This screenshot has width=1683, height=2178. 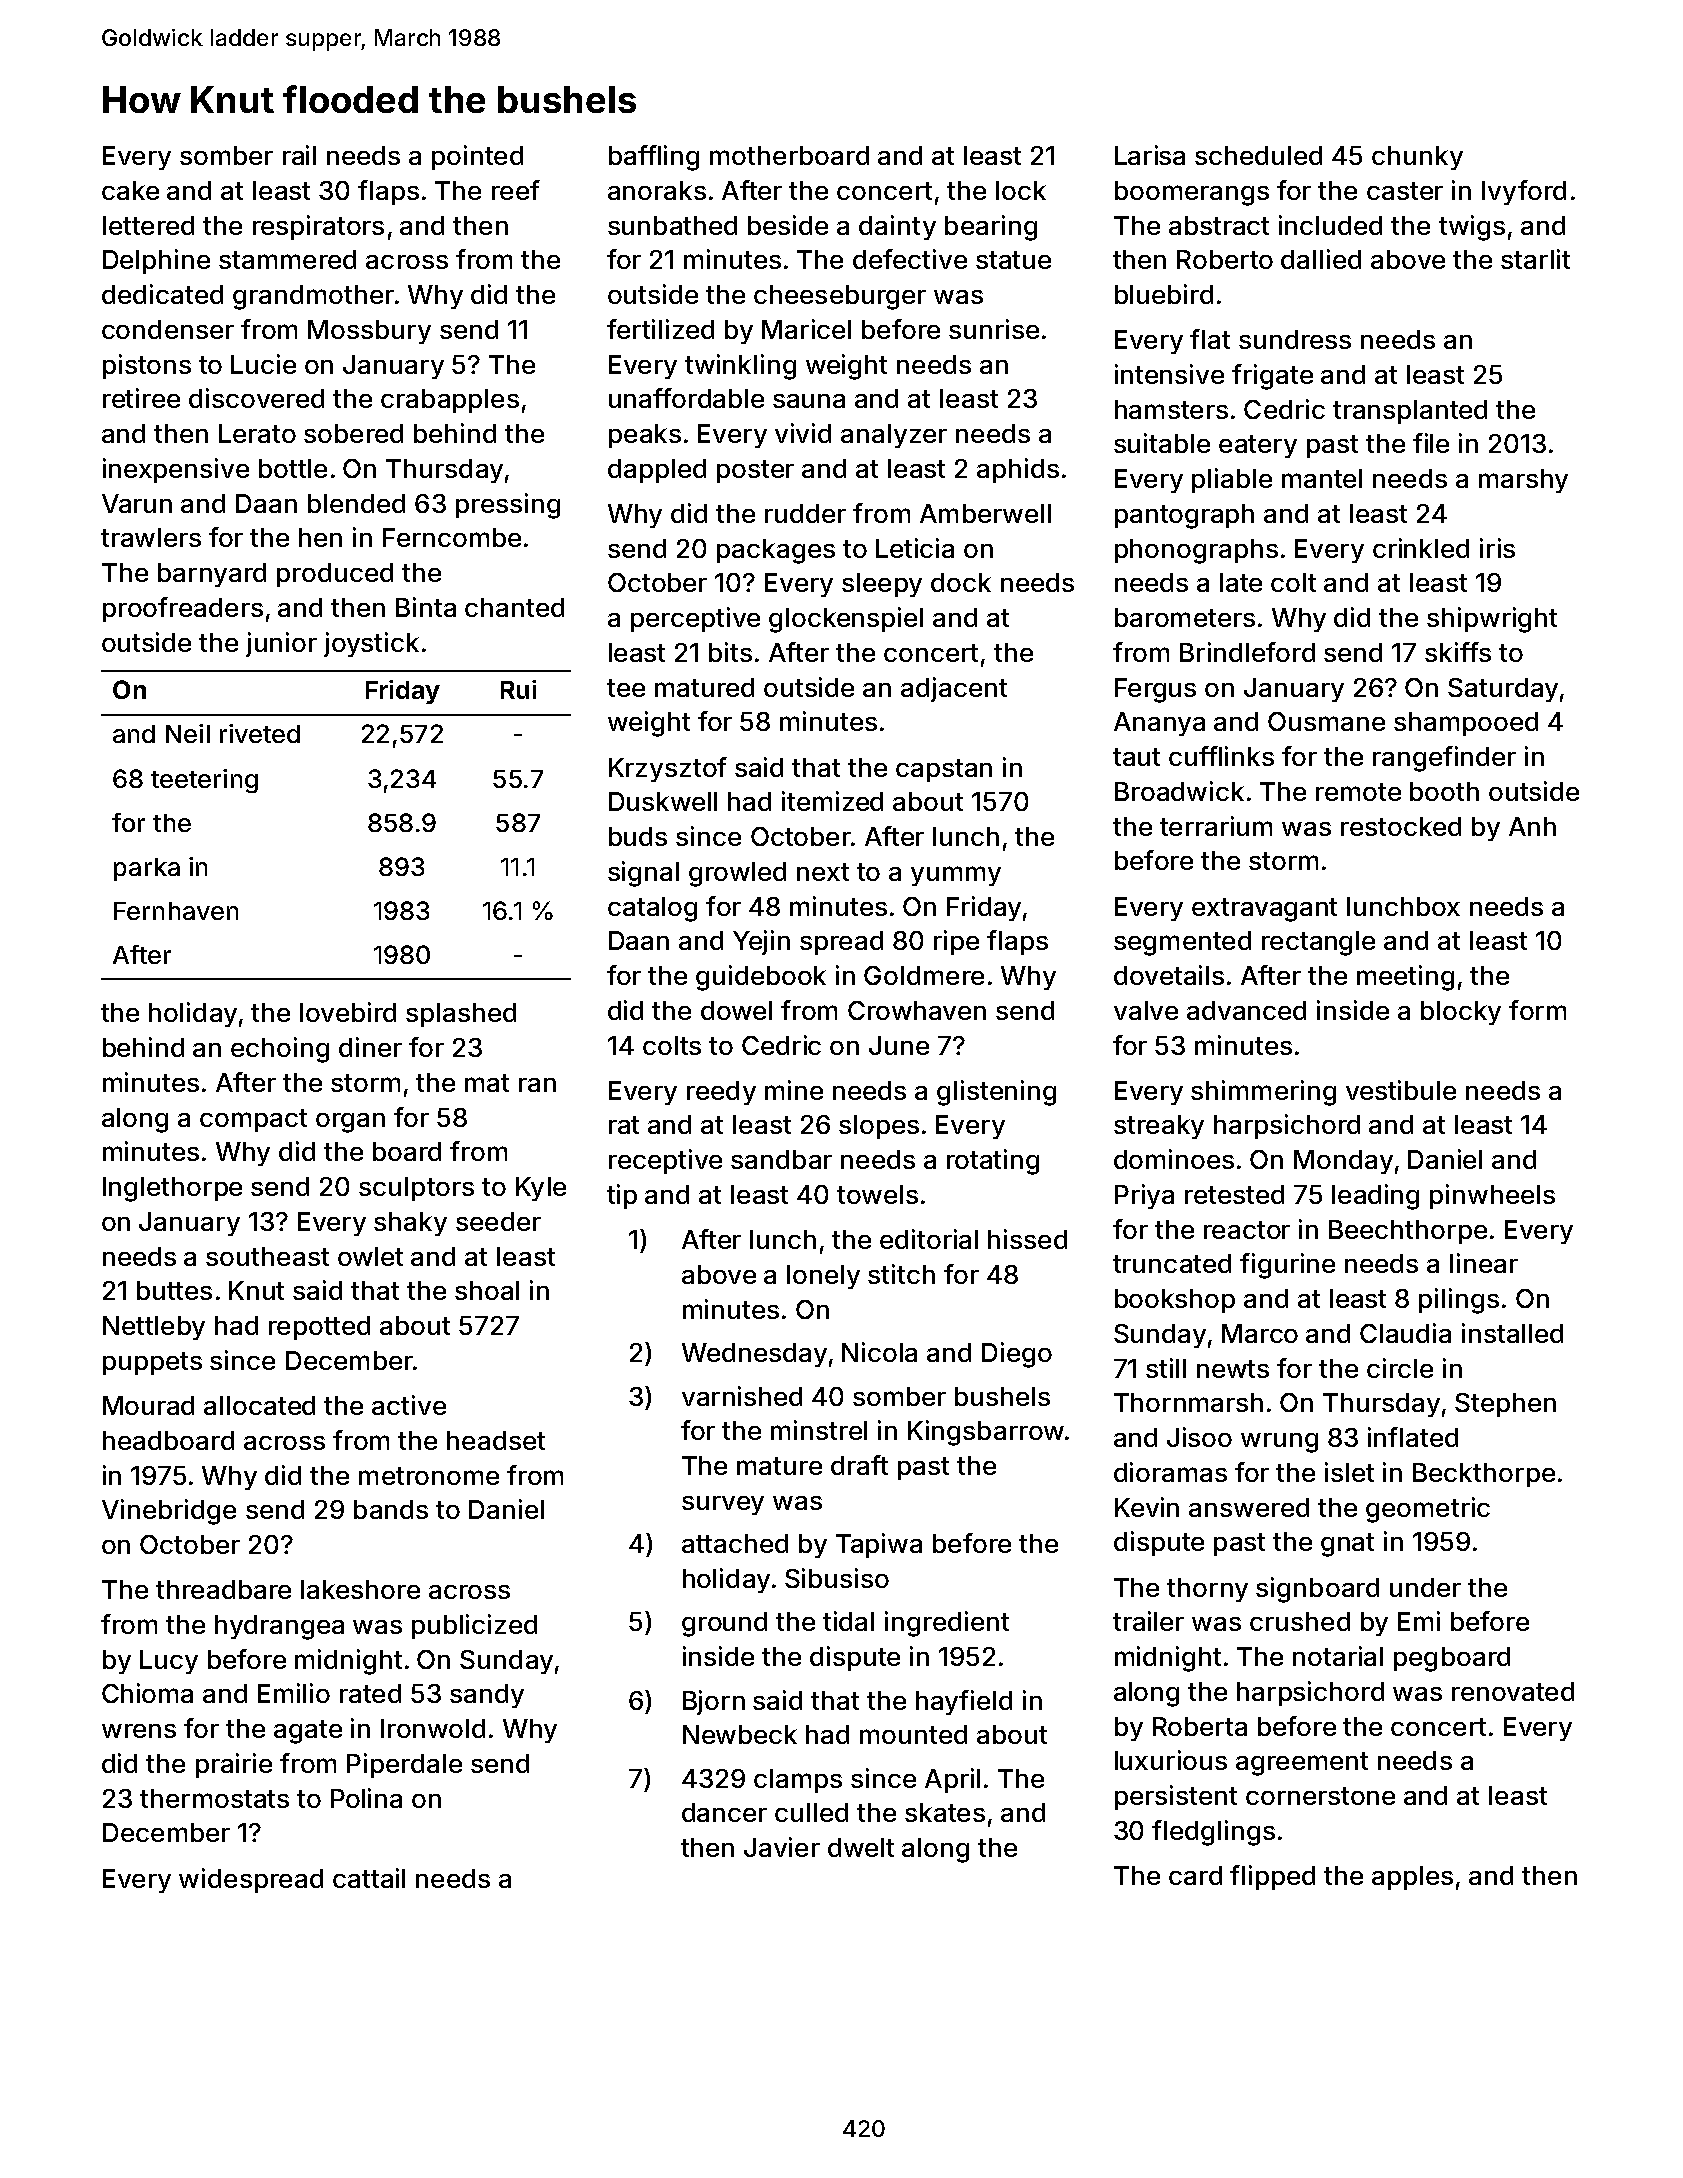 What do you see at coordinates (724, 1624) in the screenshot?
I see `ground` at bounding box center [724, 1624].
